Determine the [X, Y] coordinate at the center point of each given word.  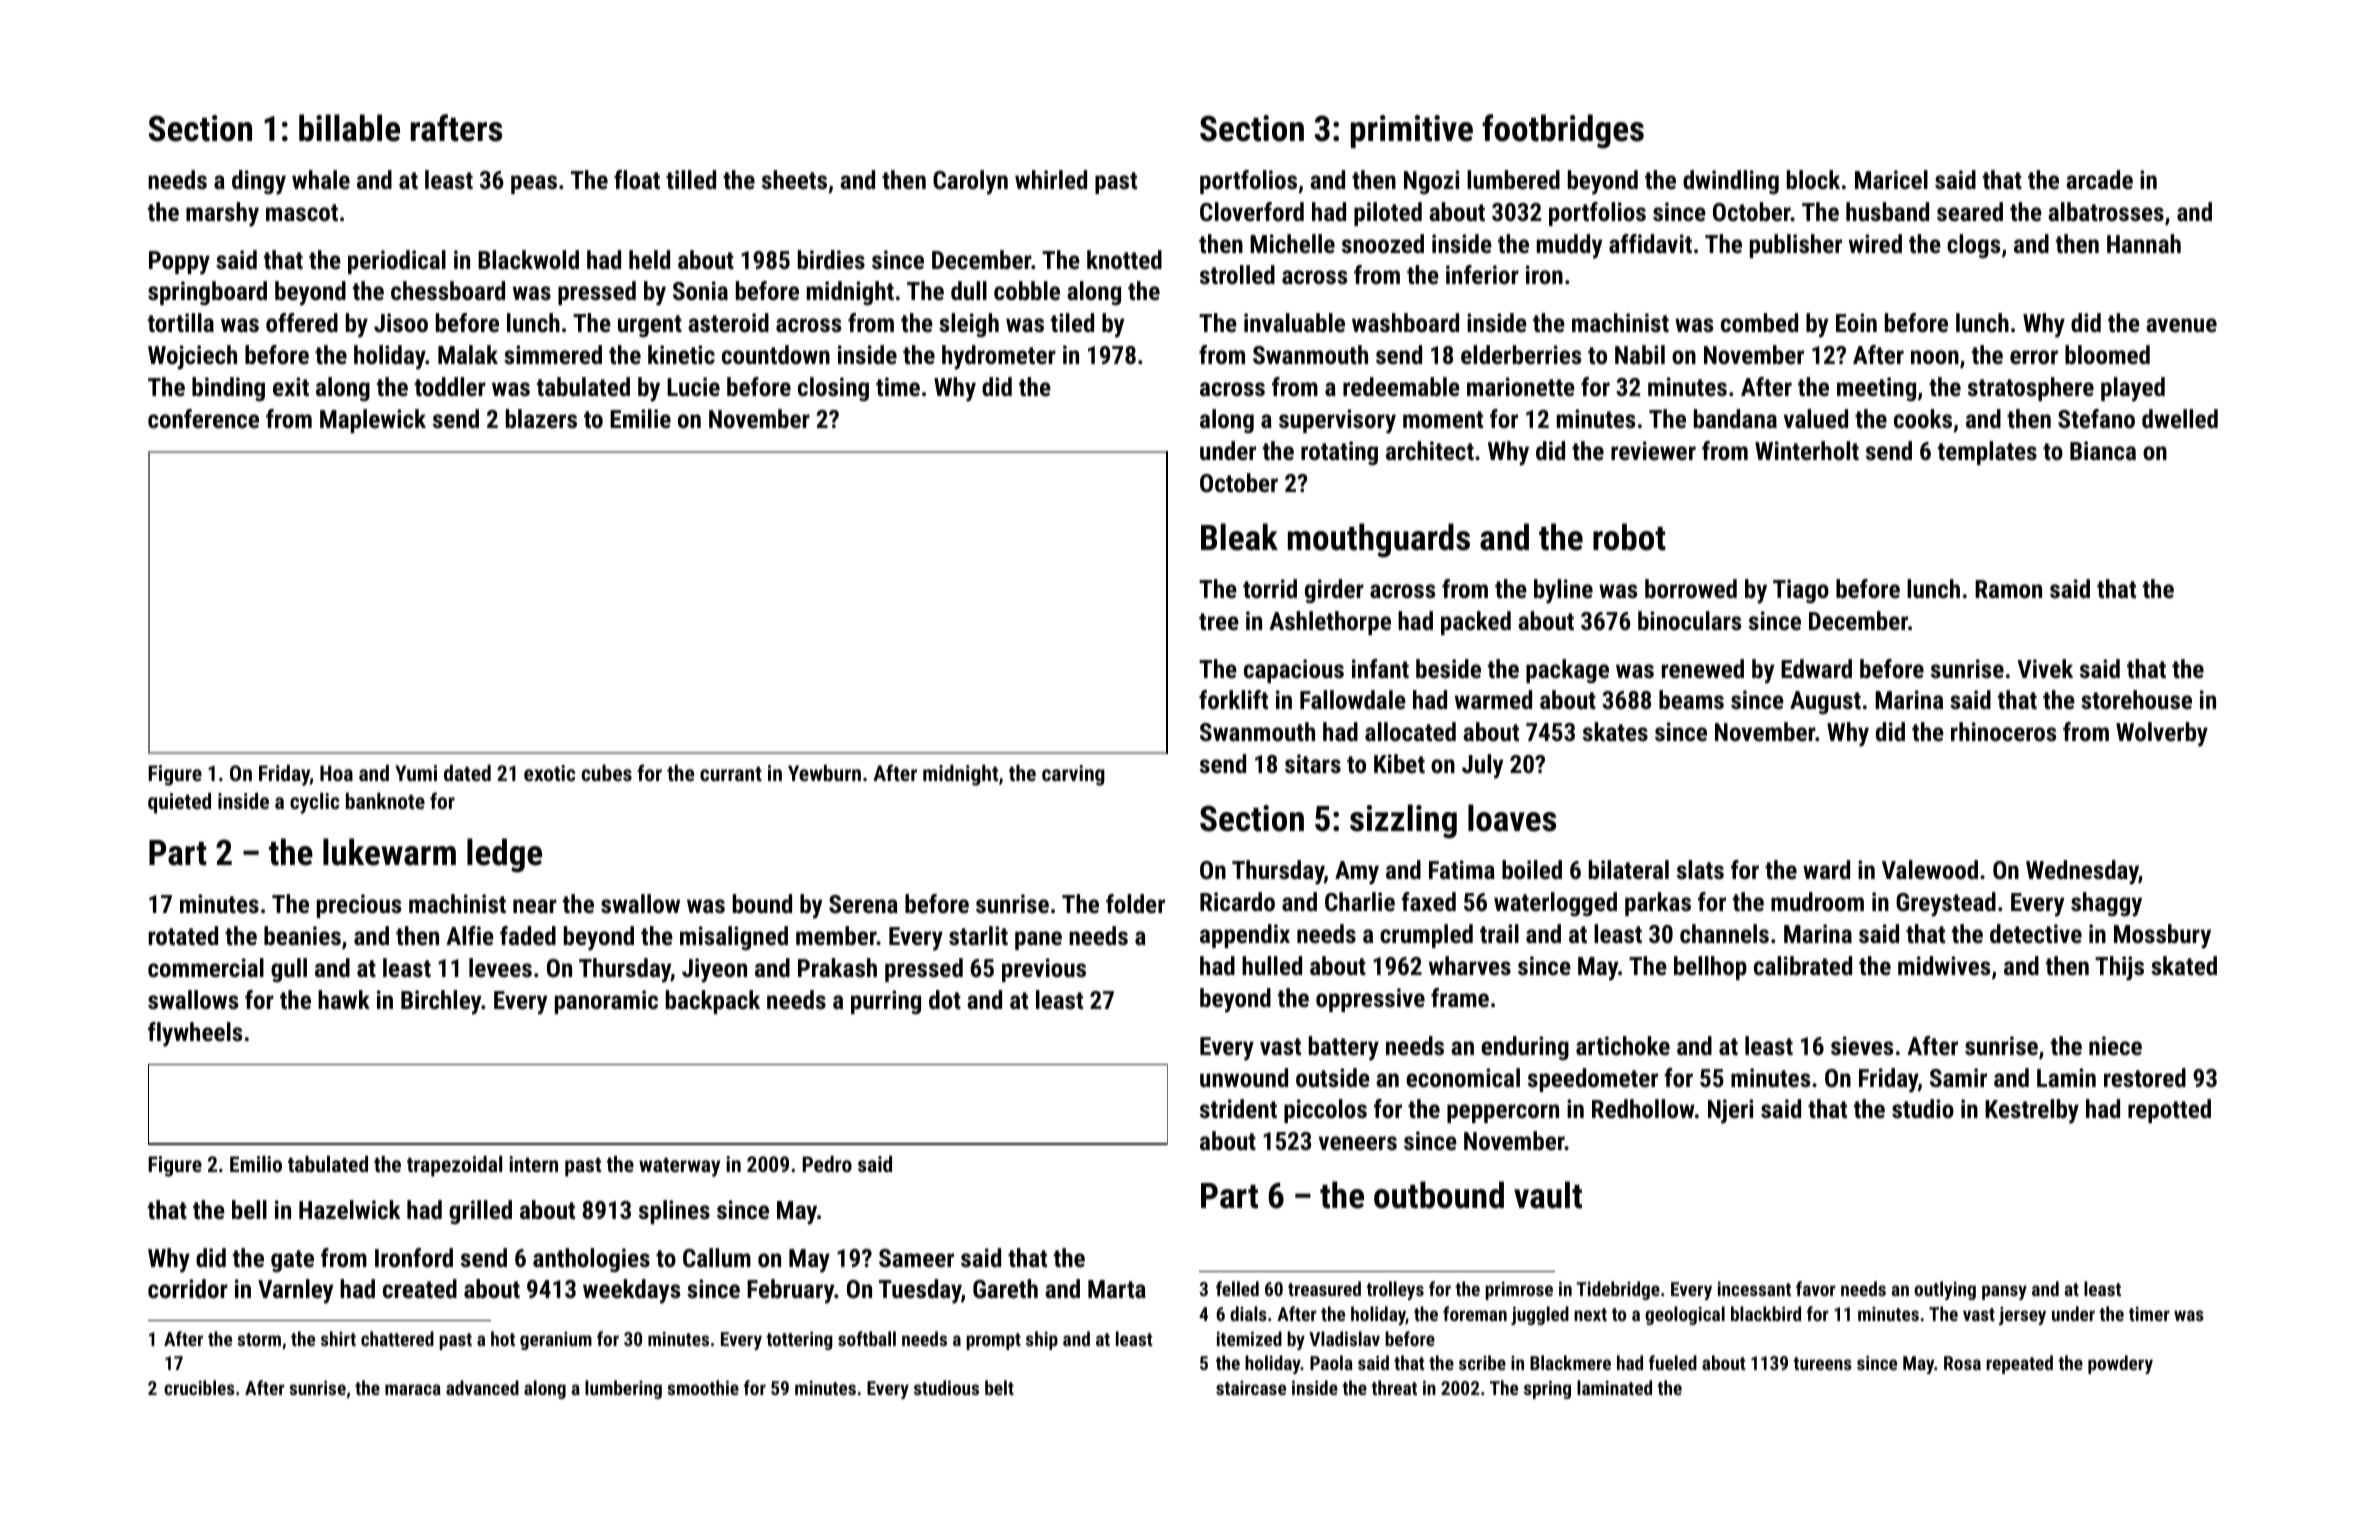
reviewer [1653, 450]
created [420, 1288]
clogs [1973, 246]
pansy [2004, 1292]
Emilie [640, 418]
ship [1042, 1340]
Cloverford [1252, 211]
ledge [504, 855]
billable [349, 128]
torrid [1270, 588]
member [836, 935]
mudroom [1817, 901]
